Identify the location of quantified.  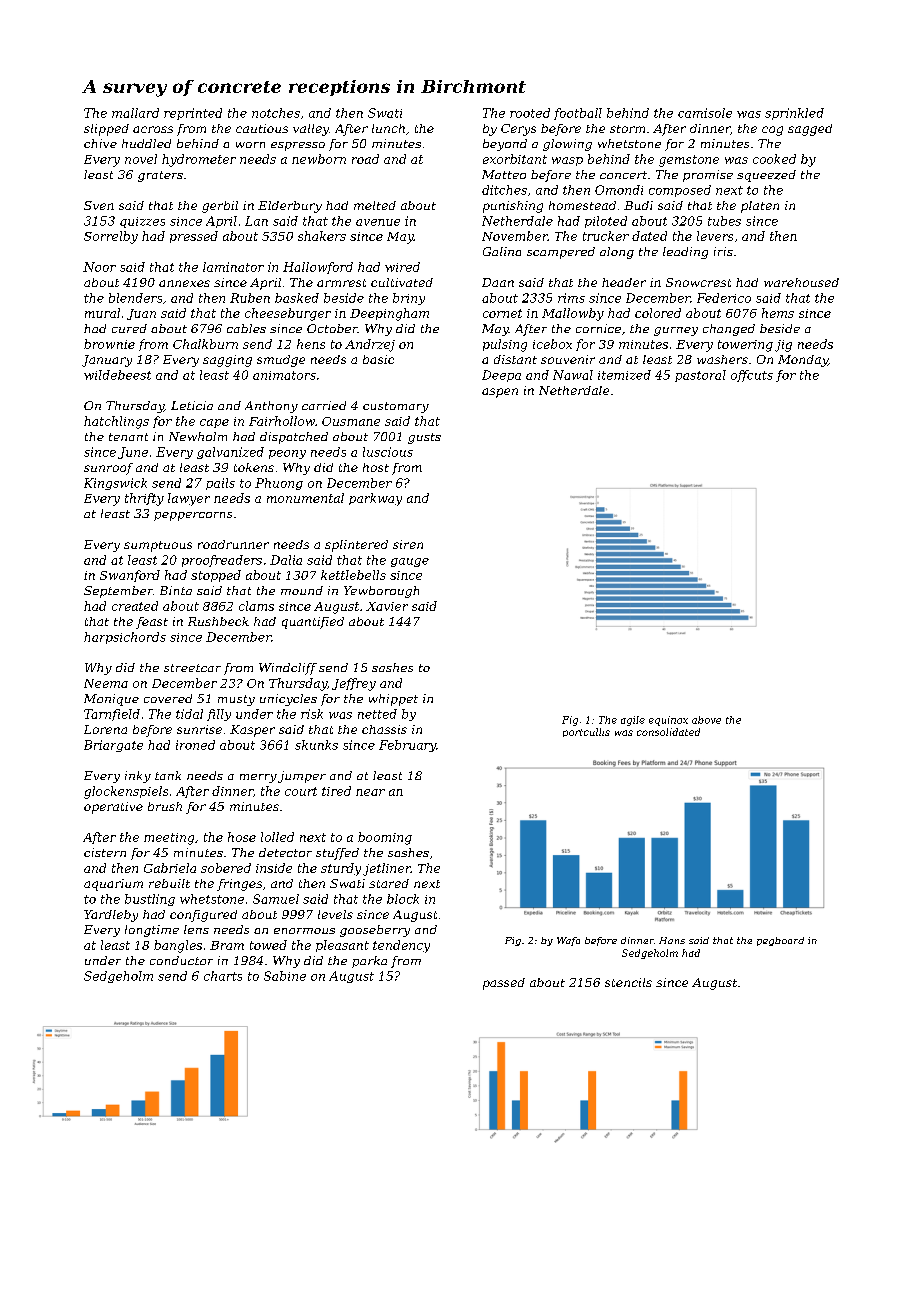
(313, 623).
